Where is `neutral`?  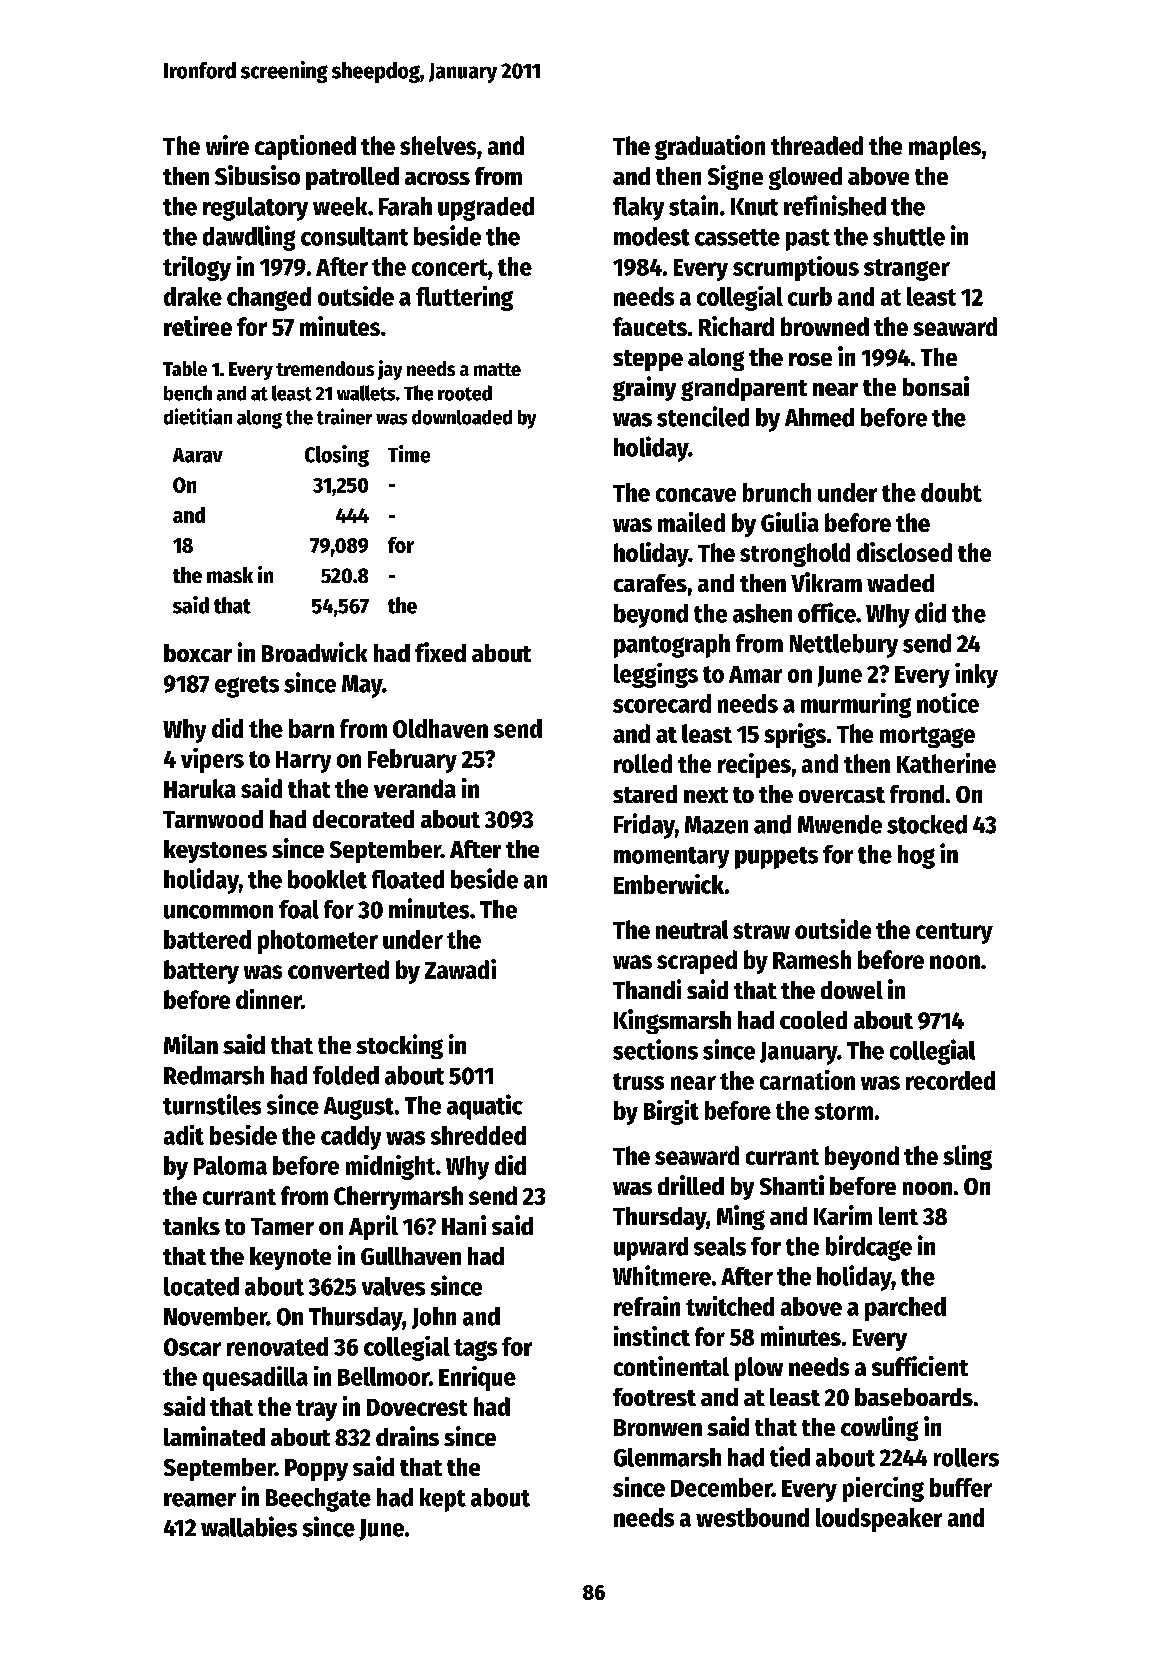 neutral is located at coordinates (692, 929).
